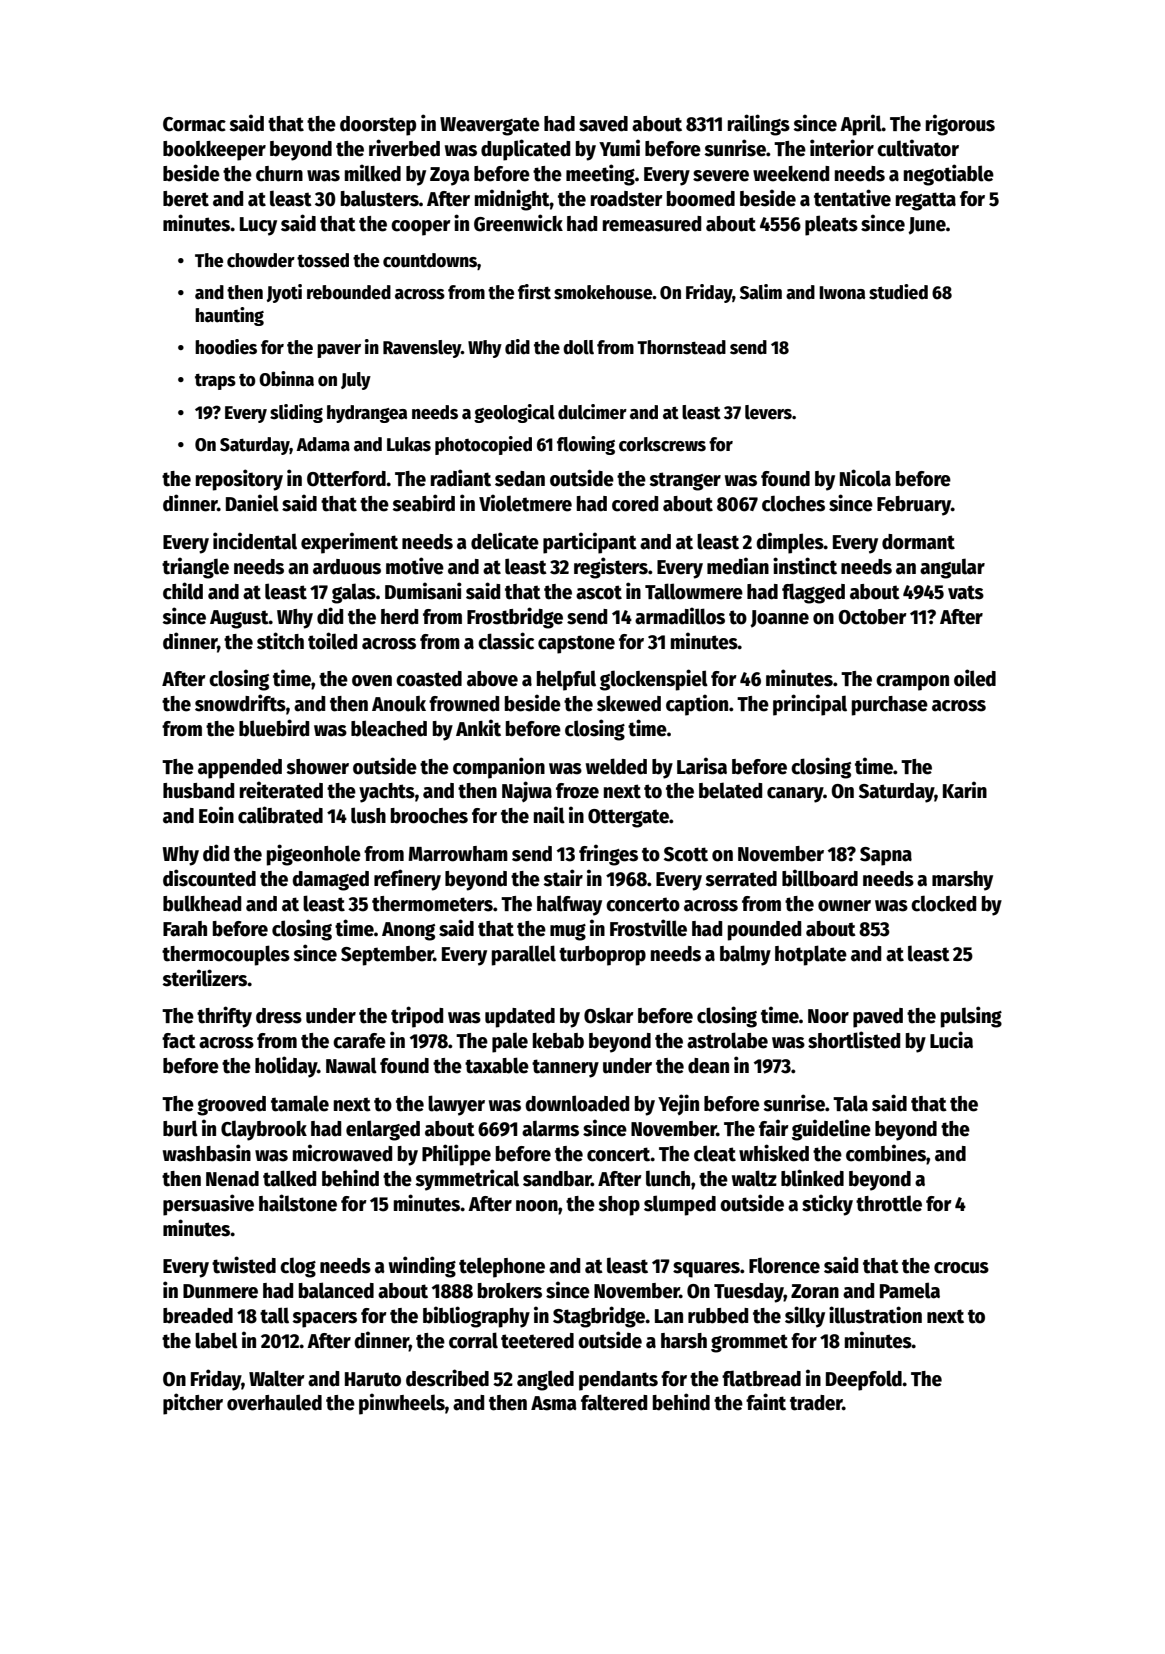  I want to click on chowder, so click(261, 260).
